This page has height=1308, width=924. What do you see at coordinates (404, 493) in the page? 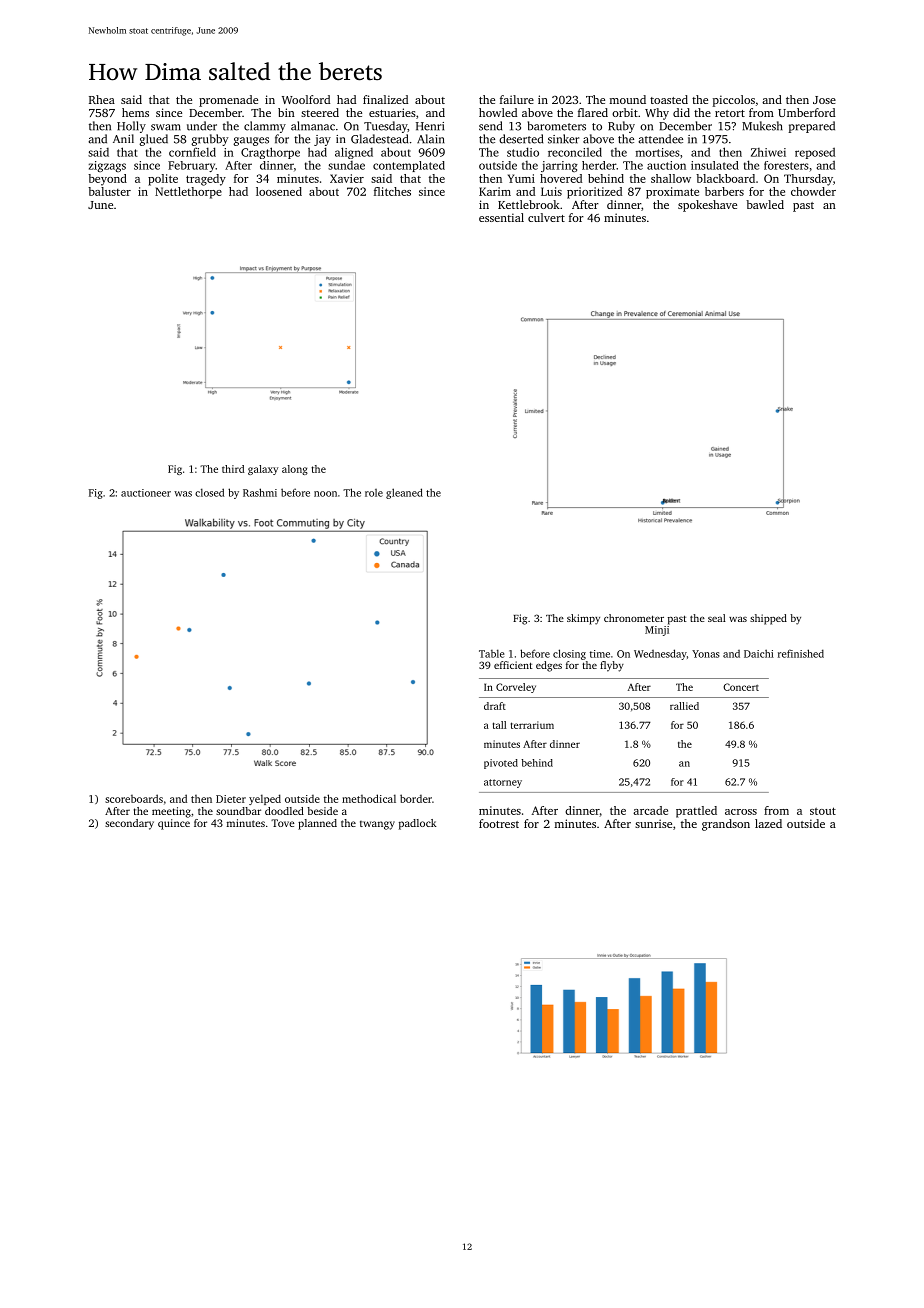
I see `gleaned` at bounding box center [404, 493].
